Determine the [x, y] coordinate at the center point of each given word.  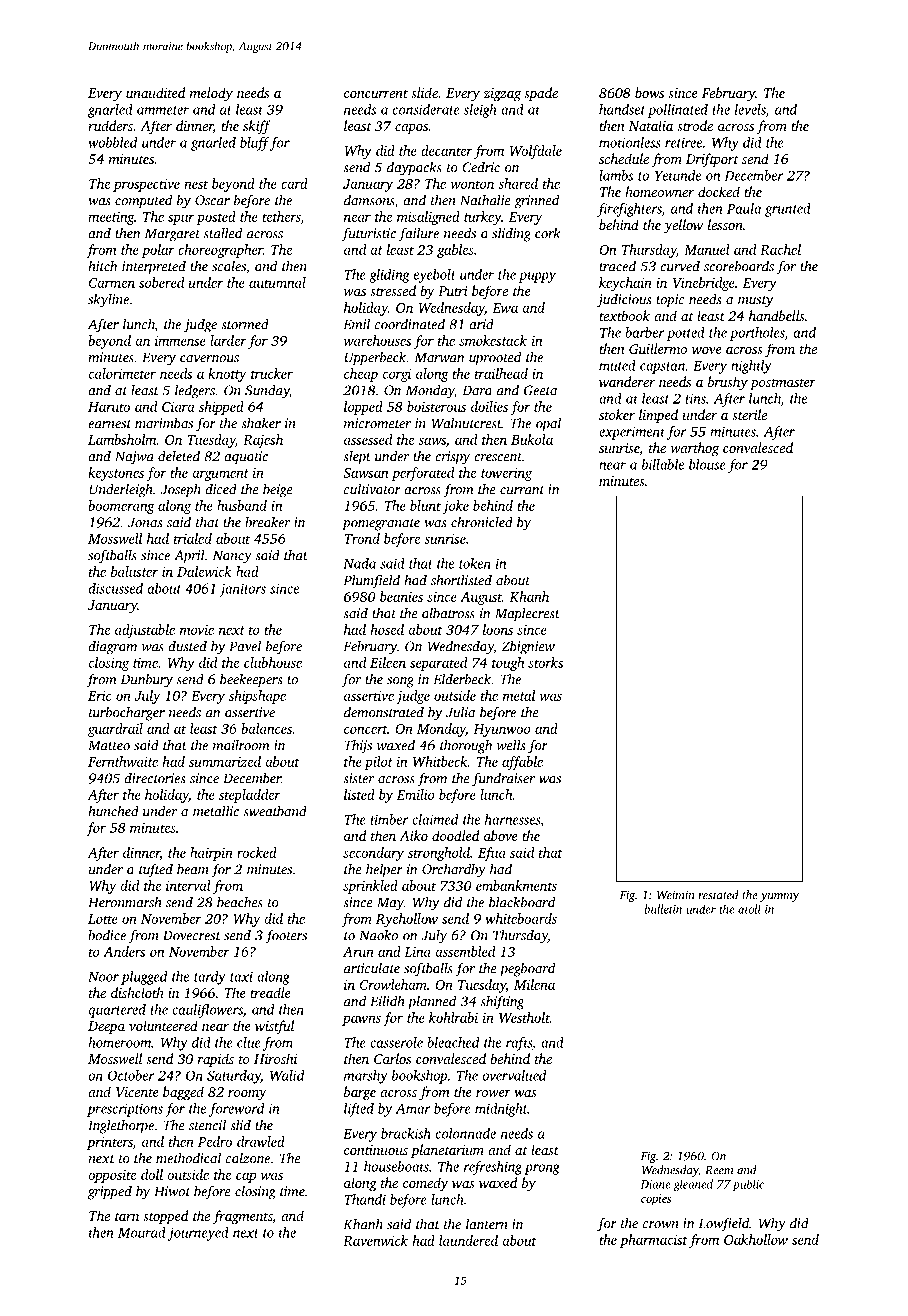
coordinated [410, 324]
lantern [487, 1224]
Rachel [780, 249]
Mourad [142, 1232]
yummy [779, 897]
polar [158, 251]
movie [197, 630]
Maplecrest [527, 614]
